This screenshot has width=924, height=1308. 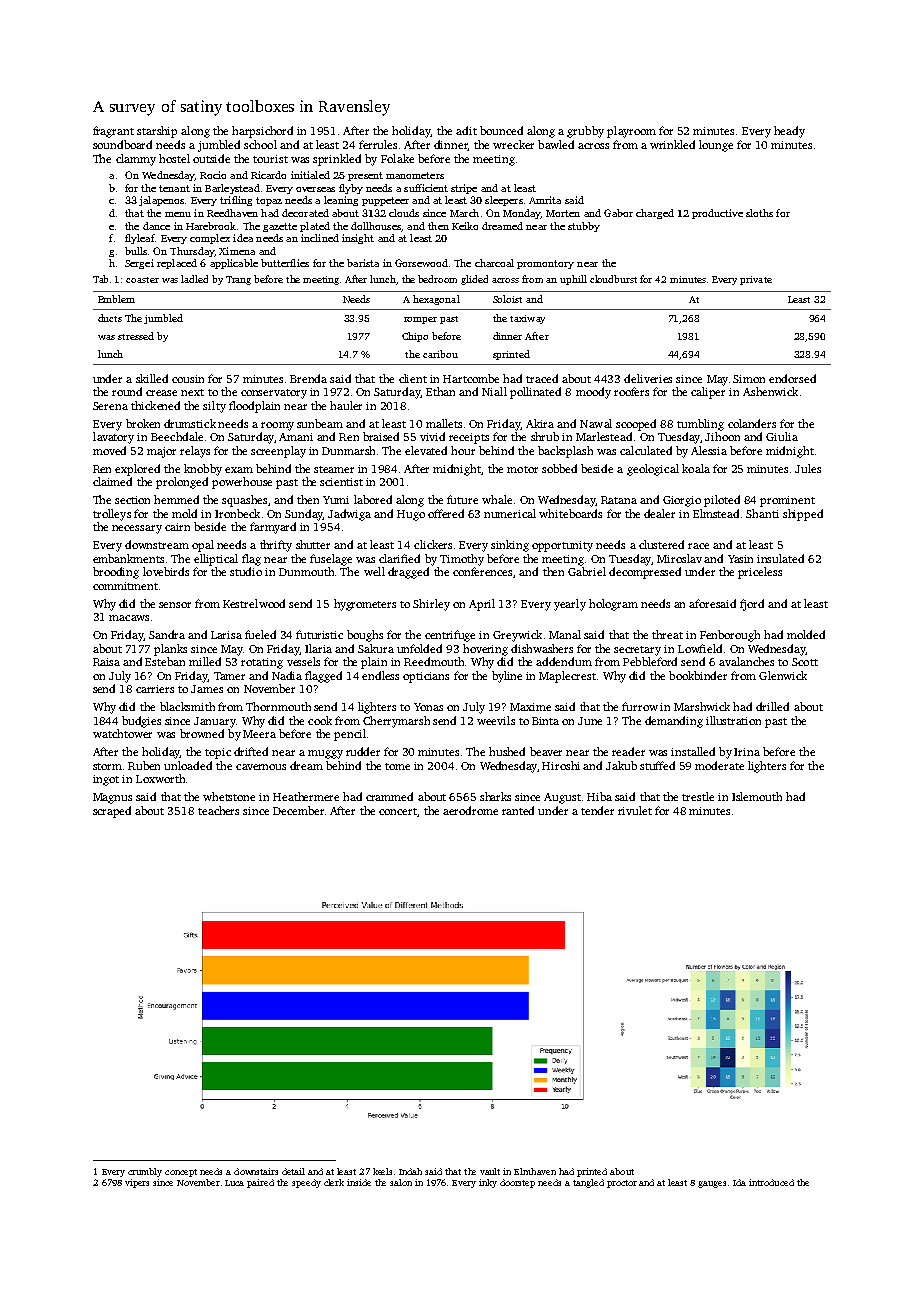 I want to click on keels, so click(x=382, y=1171).
